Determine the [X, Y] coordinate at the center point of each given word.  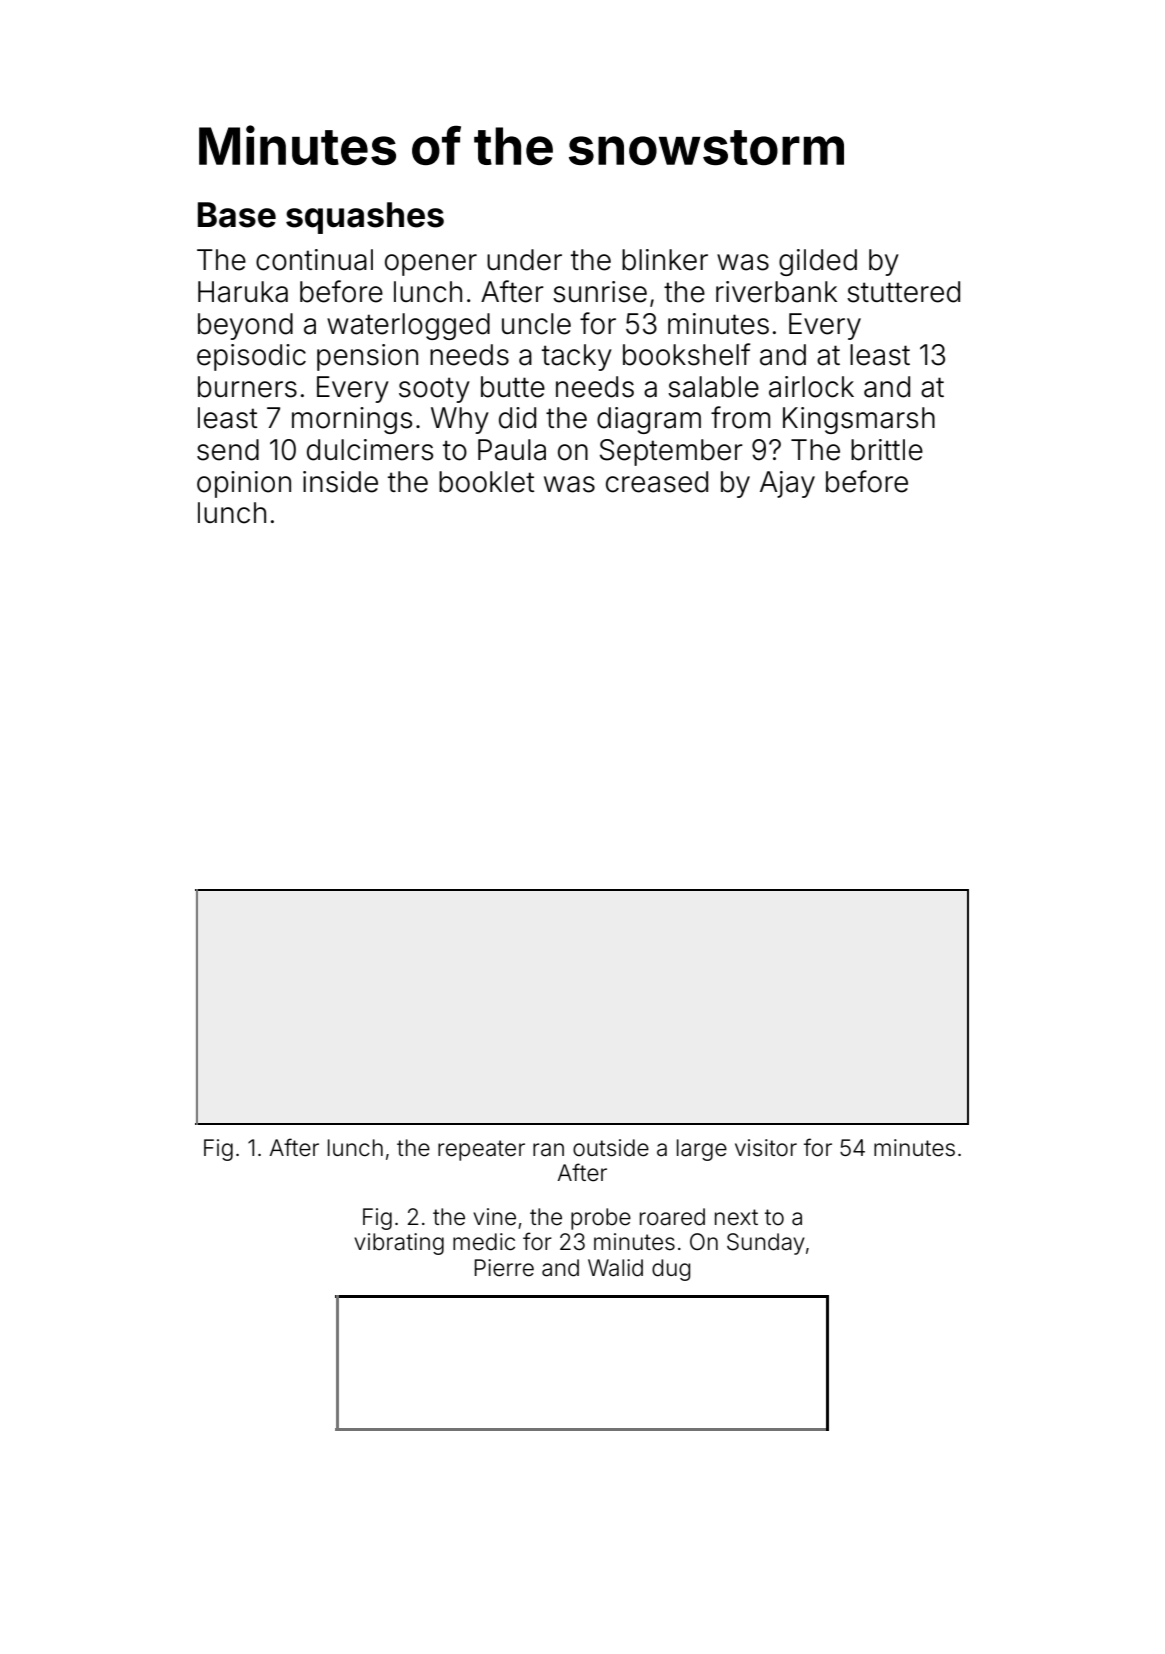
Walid [615, 1268]
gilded [818, 262]
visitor [766, 1148]
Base [237, 215]
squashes [365, 218]
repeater [481, 1150]
